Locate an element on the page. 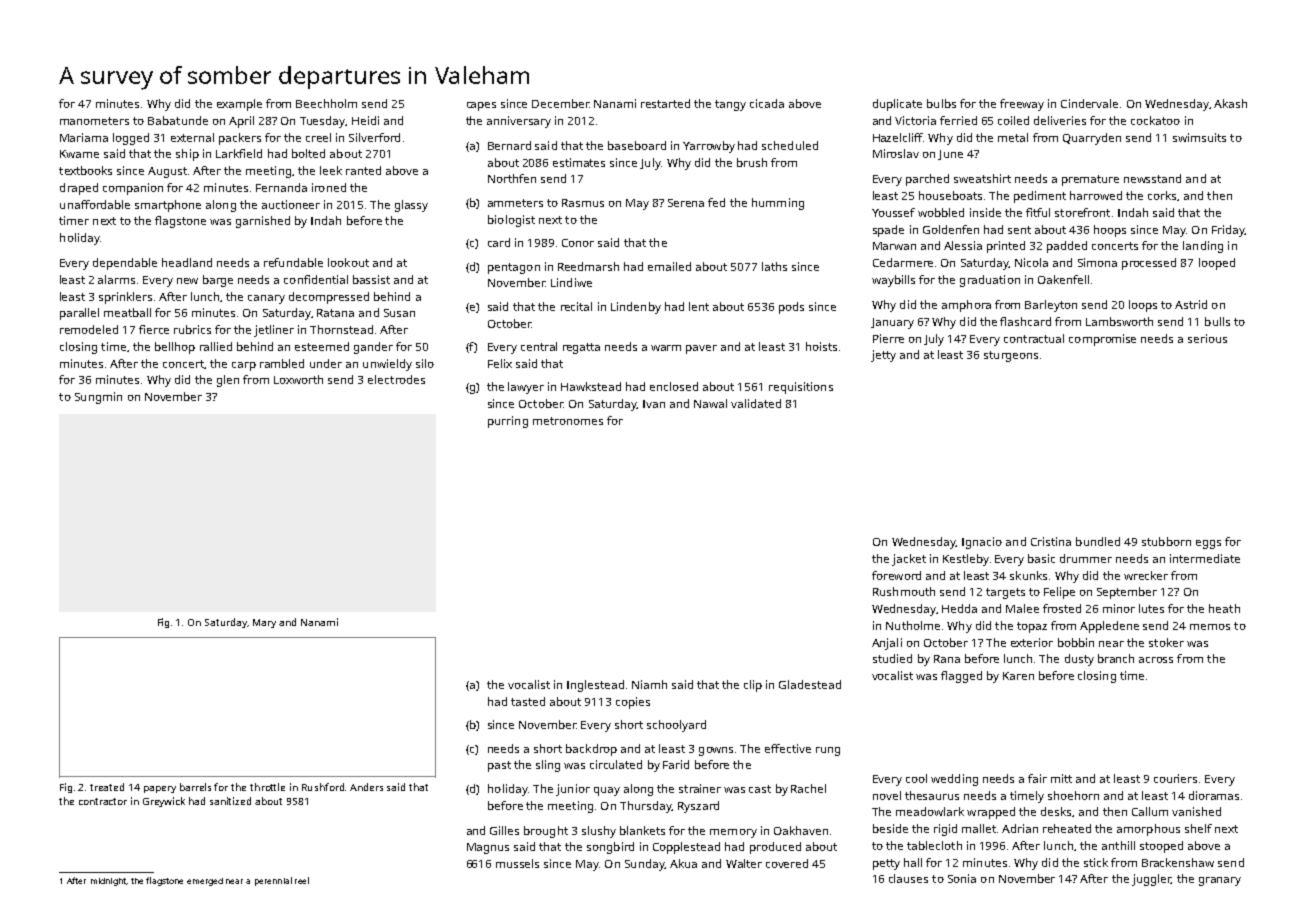 The height and width of the image is (924, 1308). swimsuits is located at coordinates (1199, 137).
